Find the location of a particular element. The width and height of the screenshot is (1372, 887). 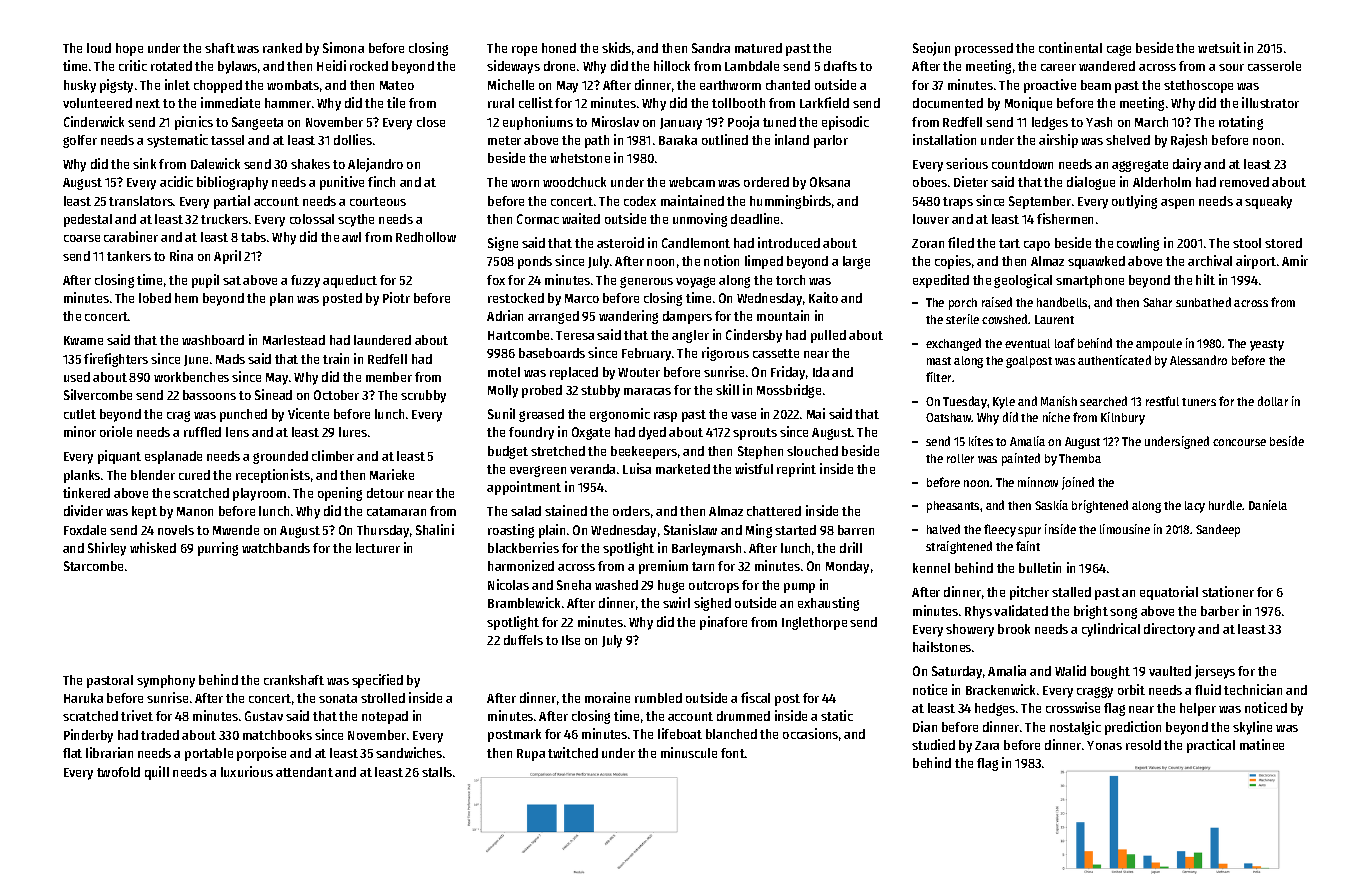

processed is located at coordinates (984, 49).
